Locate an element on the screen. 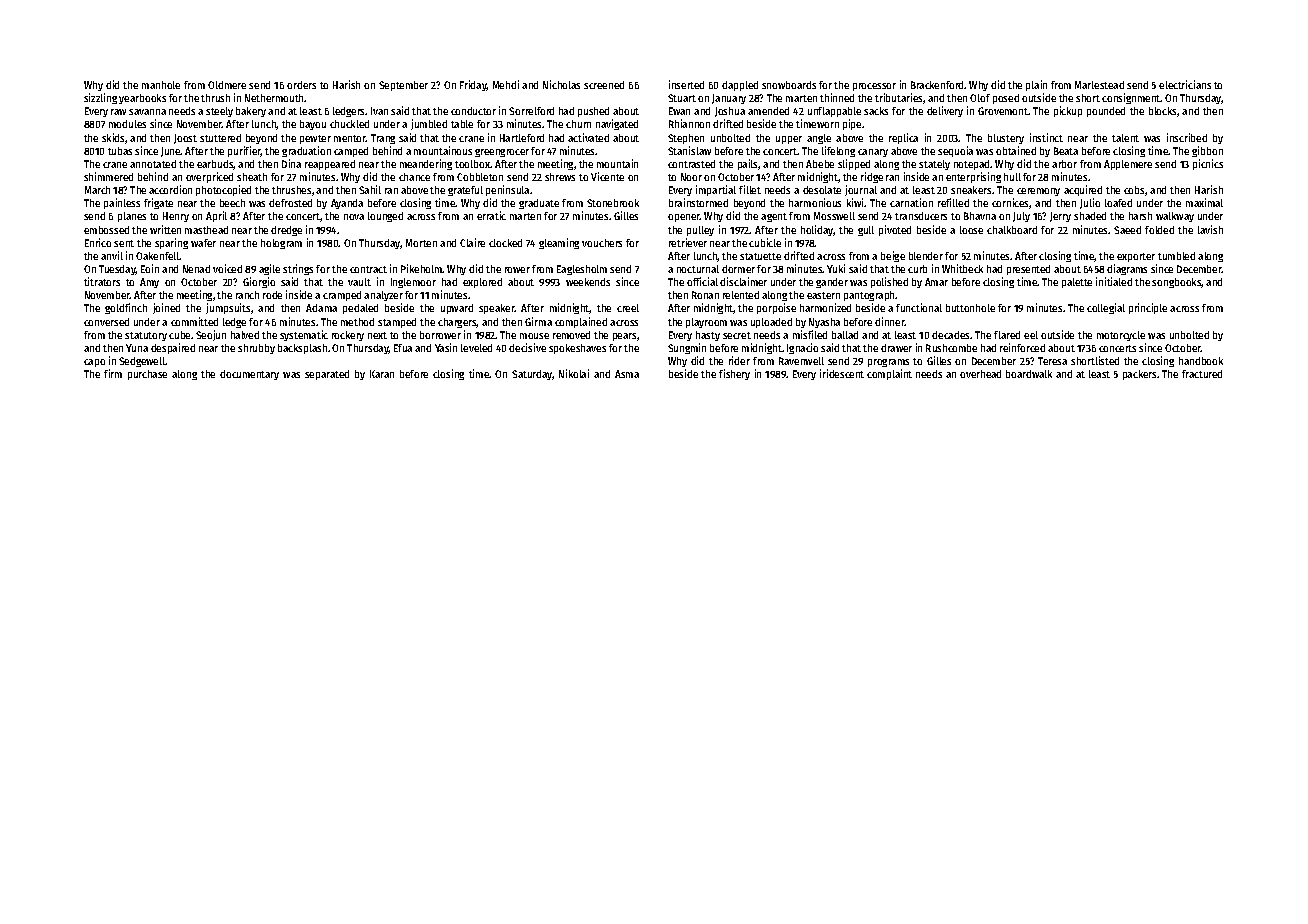  tumbled is located at coordinates (1176, 256).
